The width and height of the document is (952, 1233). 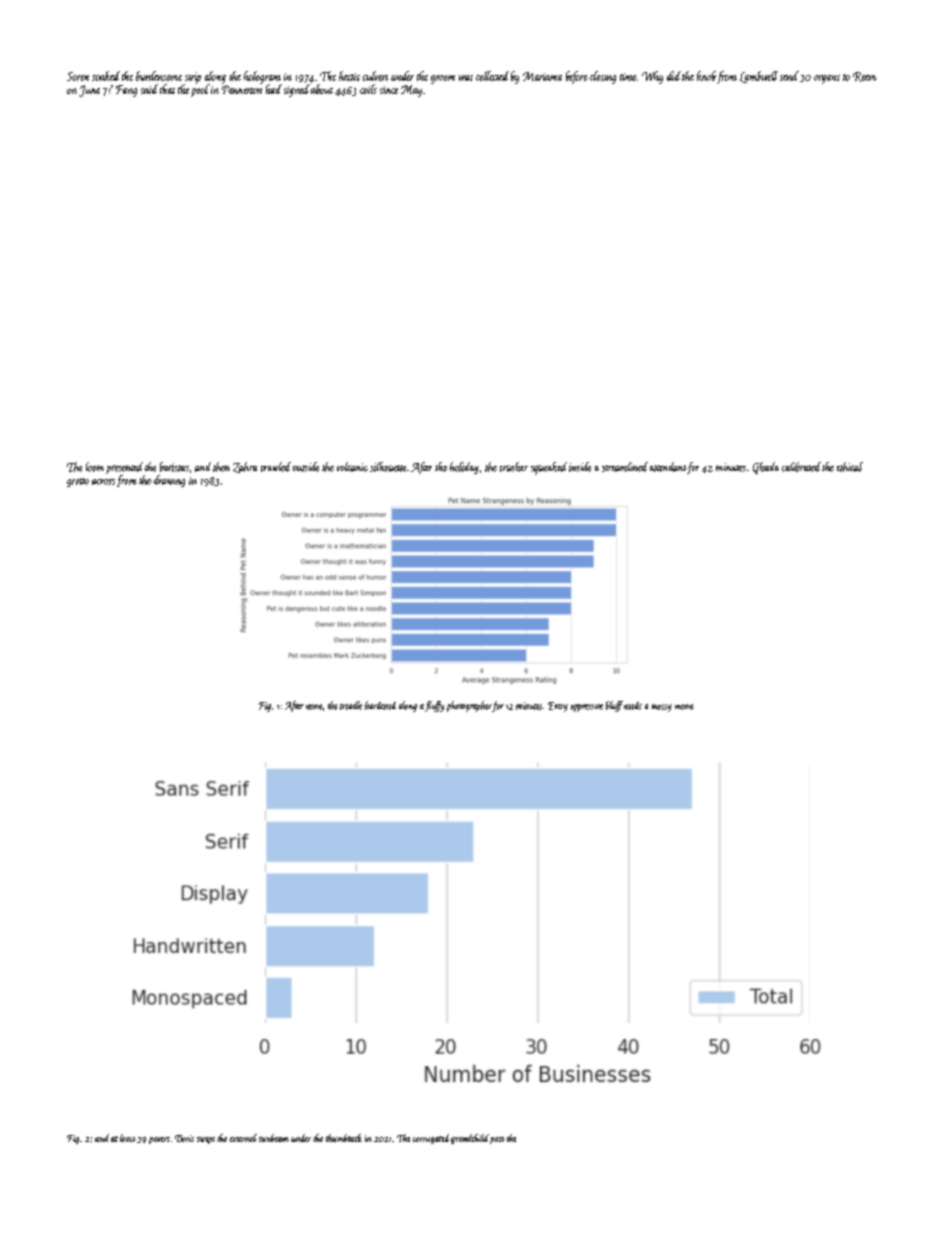 What do you see at coordinates (388, 467) in the document?
I see `silhouette` at bounding box center [388, 467].
